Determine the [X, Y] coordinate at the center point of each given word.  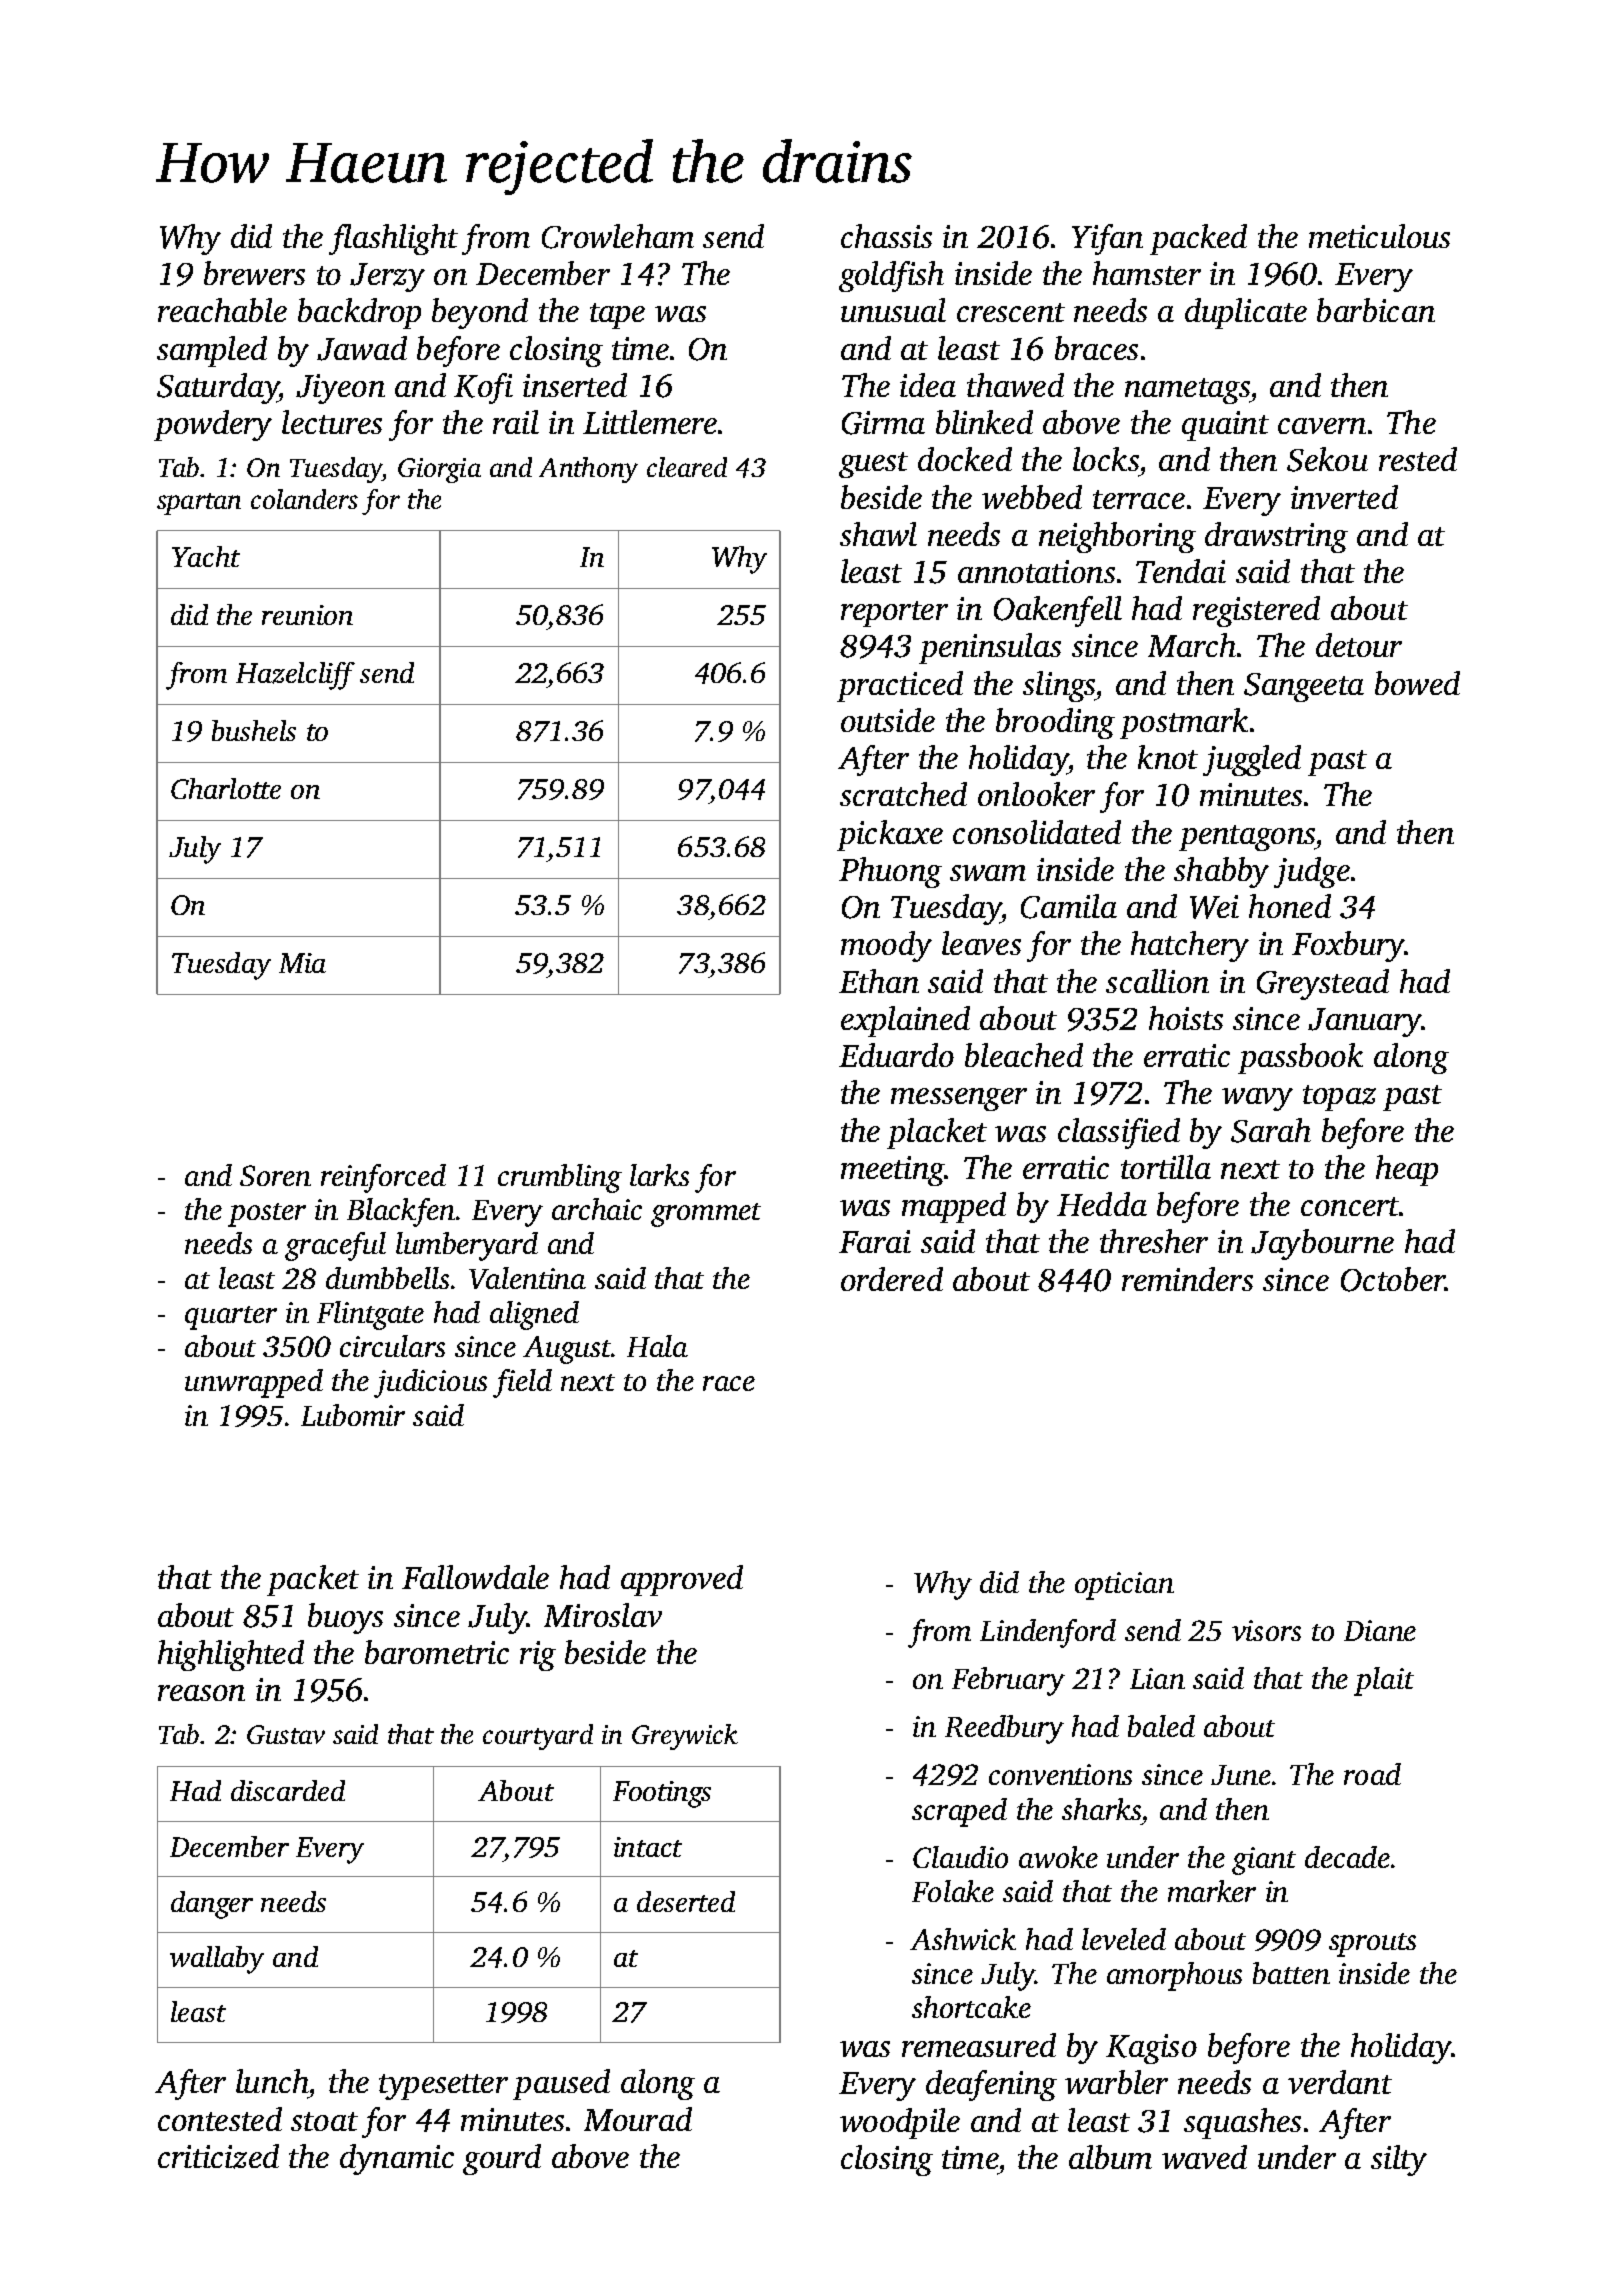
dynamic [397, 2159]
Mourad [638, 2119]
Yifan [1107, 239]
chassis [886, 236]
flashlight [393, 239]
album [1110, 2157]
